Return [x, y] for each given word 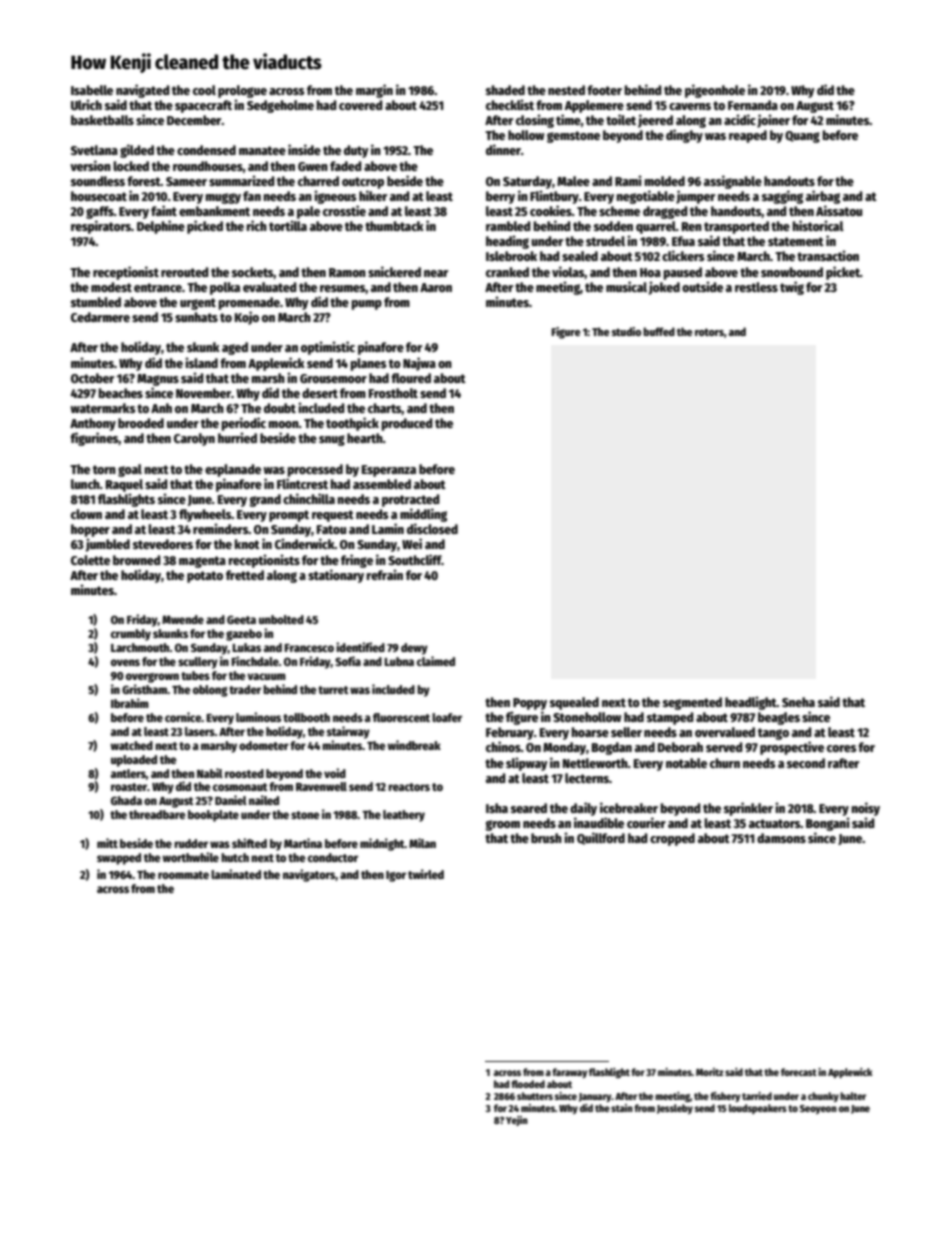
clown [86, 514]
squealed [574, 703]
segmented [692, 703]
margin [374, 91]
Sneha [798, 702]
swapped [119, 859]
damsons [781, 838]
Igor [396, 876]
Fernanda [753, 105]
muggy [223, 198]
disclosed [432, 528]
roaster [129, 787]
